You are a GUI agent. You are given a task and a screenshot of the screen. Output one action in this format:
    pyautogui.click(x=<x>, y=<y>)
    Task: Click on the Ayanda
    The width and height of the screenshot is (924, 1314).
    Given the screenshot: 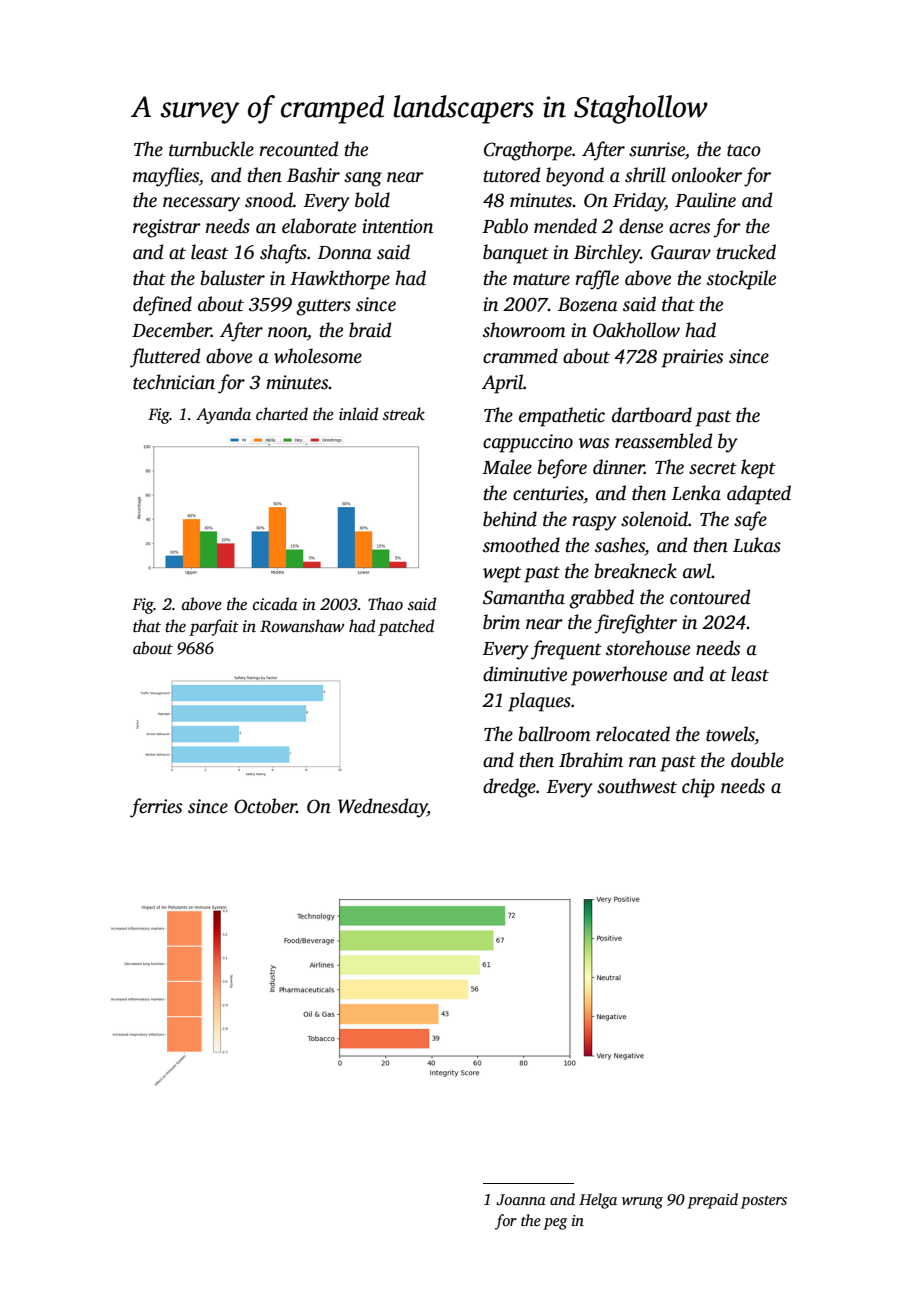 What is the action you would take?
    pyautogui.click(x=223, y=415)
